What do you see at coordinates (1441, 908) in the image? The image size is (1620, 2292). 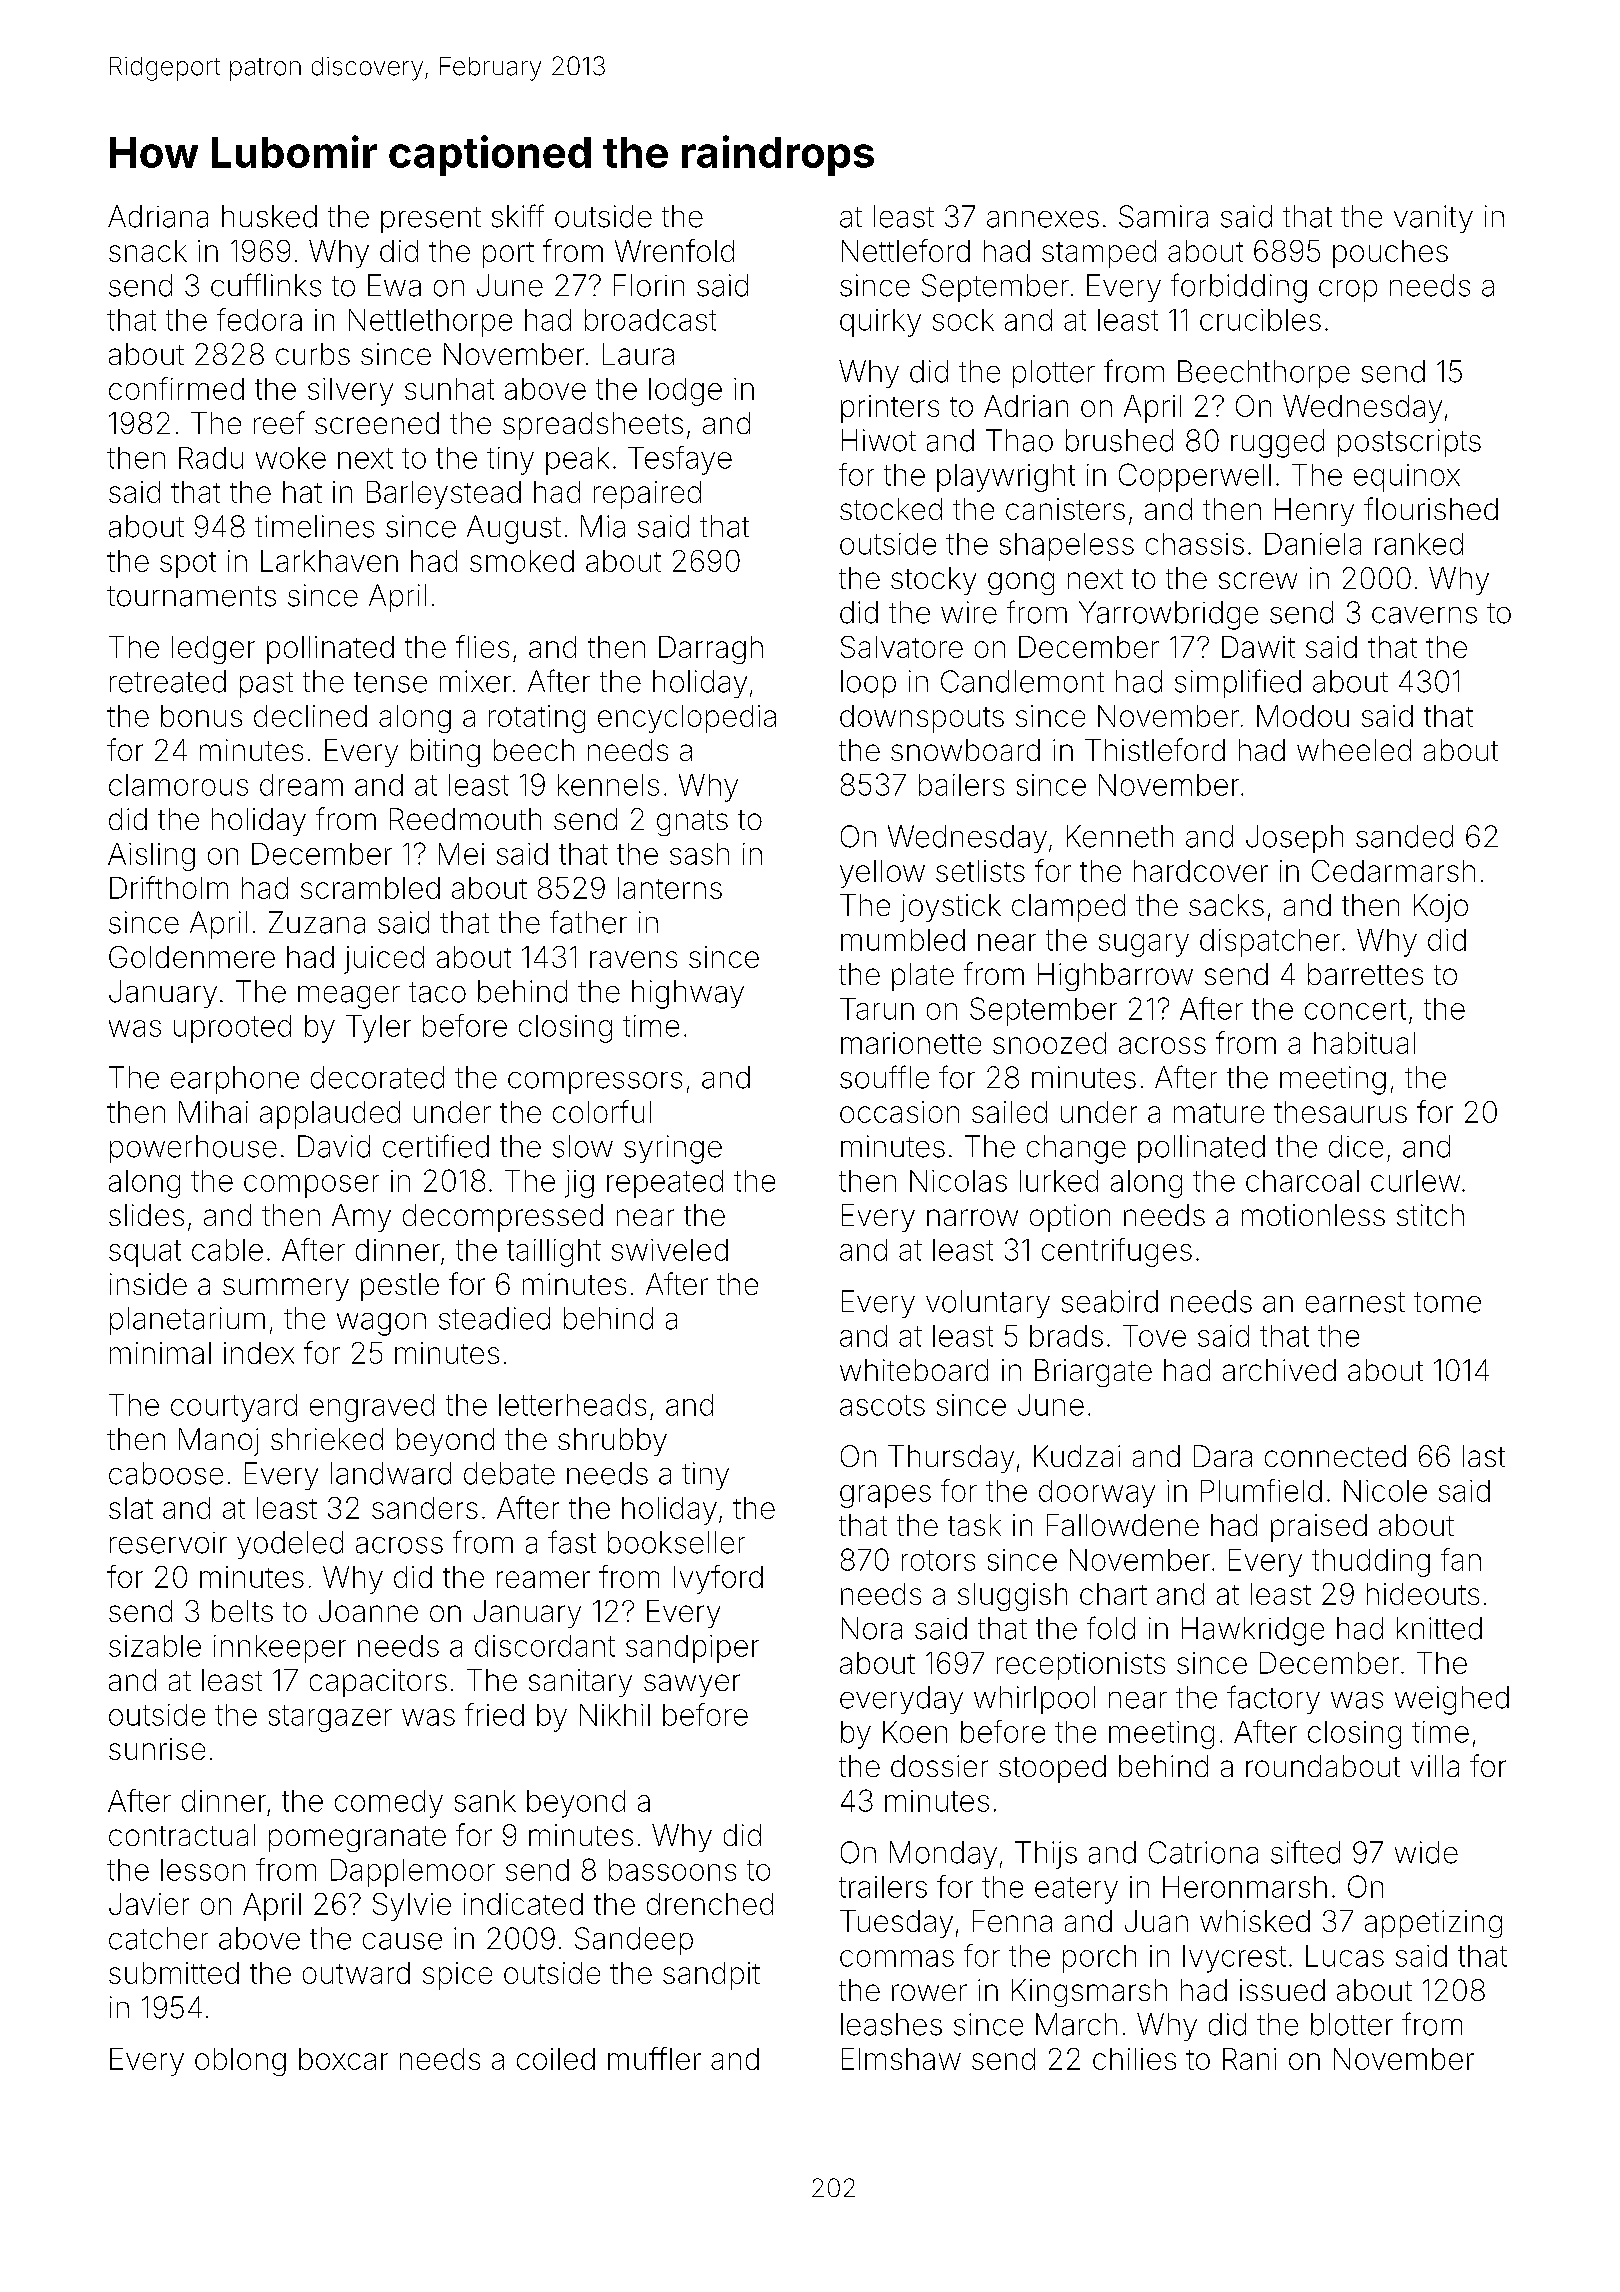 I see `Kojo` at bounding box center [1441, 908].
